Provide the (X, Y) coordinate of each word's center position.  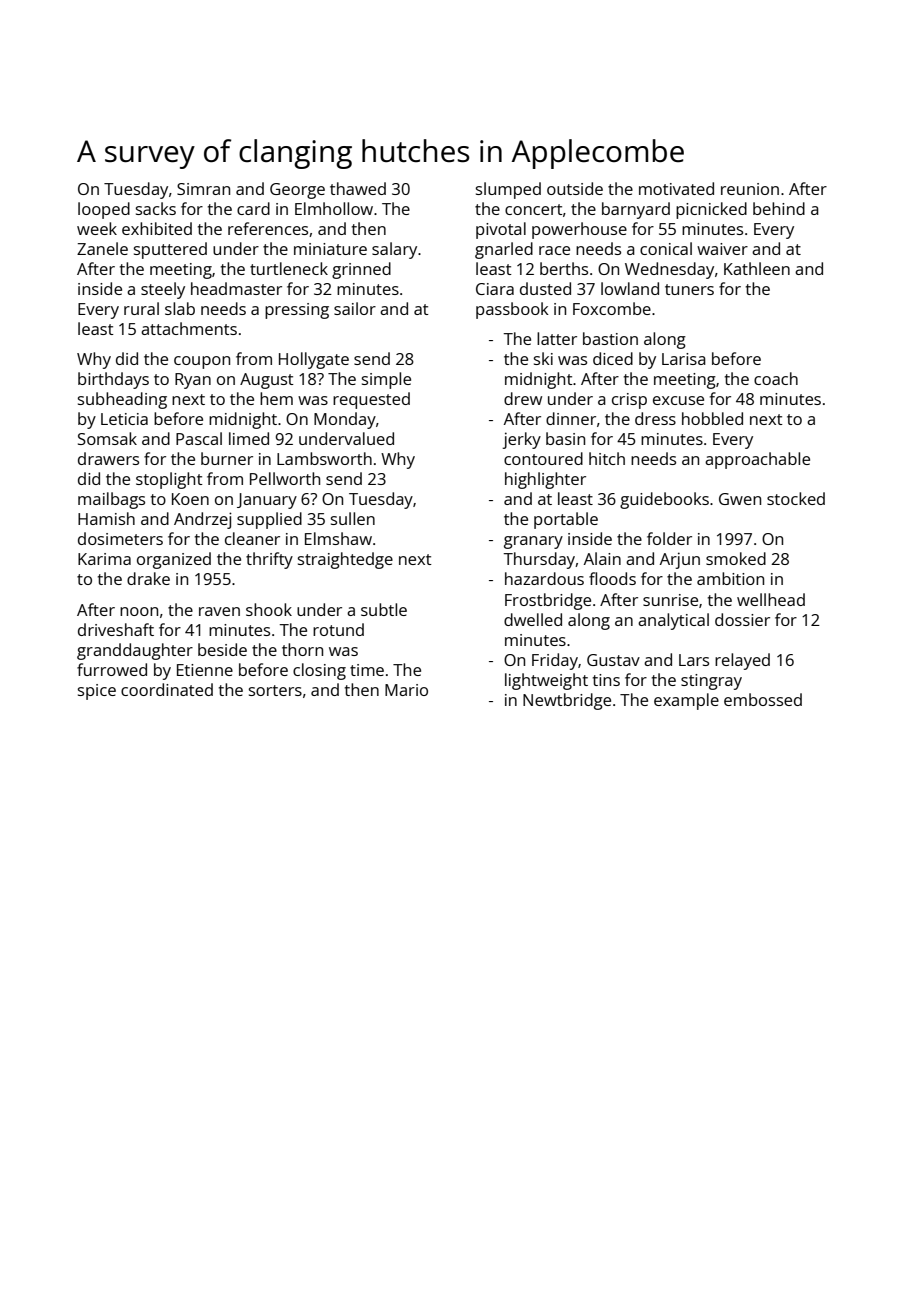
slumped (508, 190)
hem (276, 398)
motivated (676, 188)
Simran (203, 189)
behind (779, 208)
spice (97, 692)
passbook (512, 310)
